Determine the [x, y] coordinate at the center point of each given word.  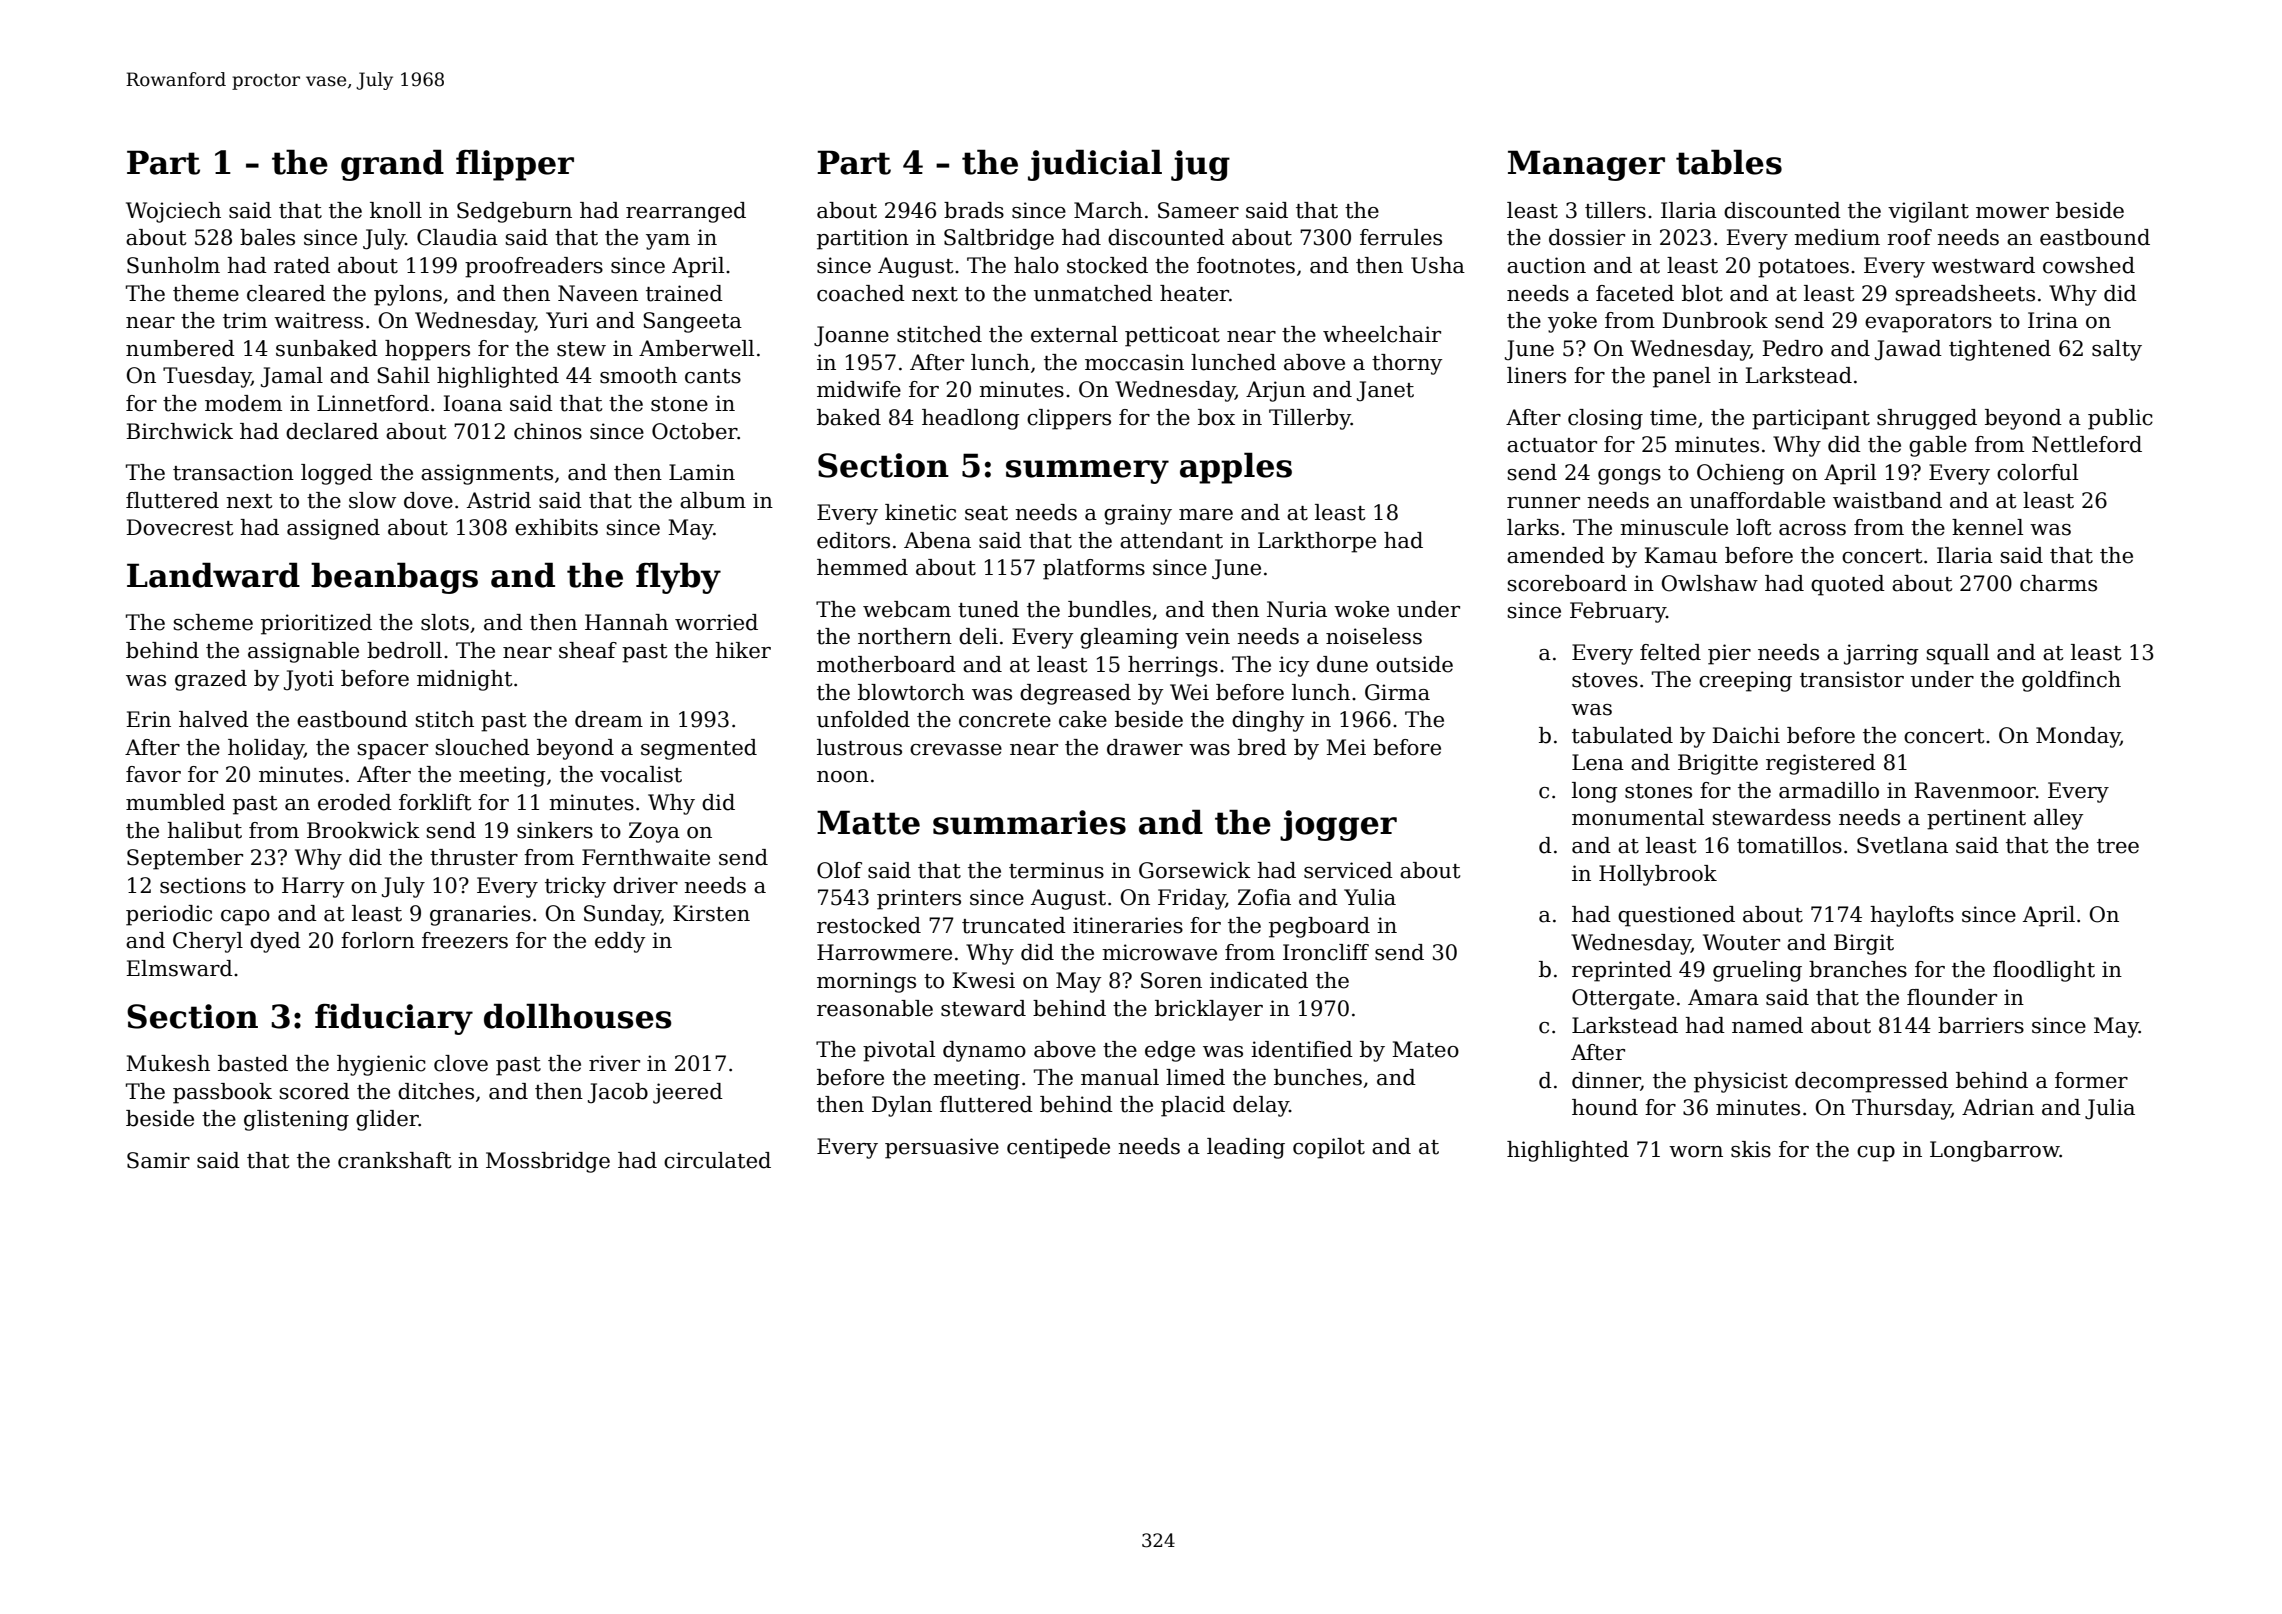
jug [1200, 165]
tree [2118, 846]
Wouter [1741, 942]
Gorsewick [1195, 870]
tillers [1615, 210]
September [185, 859]
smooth [638, 375]
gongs [1629, 477]
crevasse [956, 750]
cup [1876, 1154]
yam [668, 242]
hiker [743, 650]
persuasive [942, 1148]
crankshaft [394, 1160]
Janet [1385, 391]
